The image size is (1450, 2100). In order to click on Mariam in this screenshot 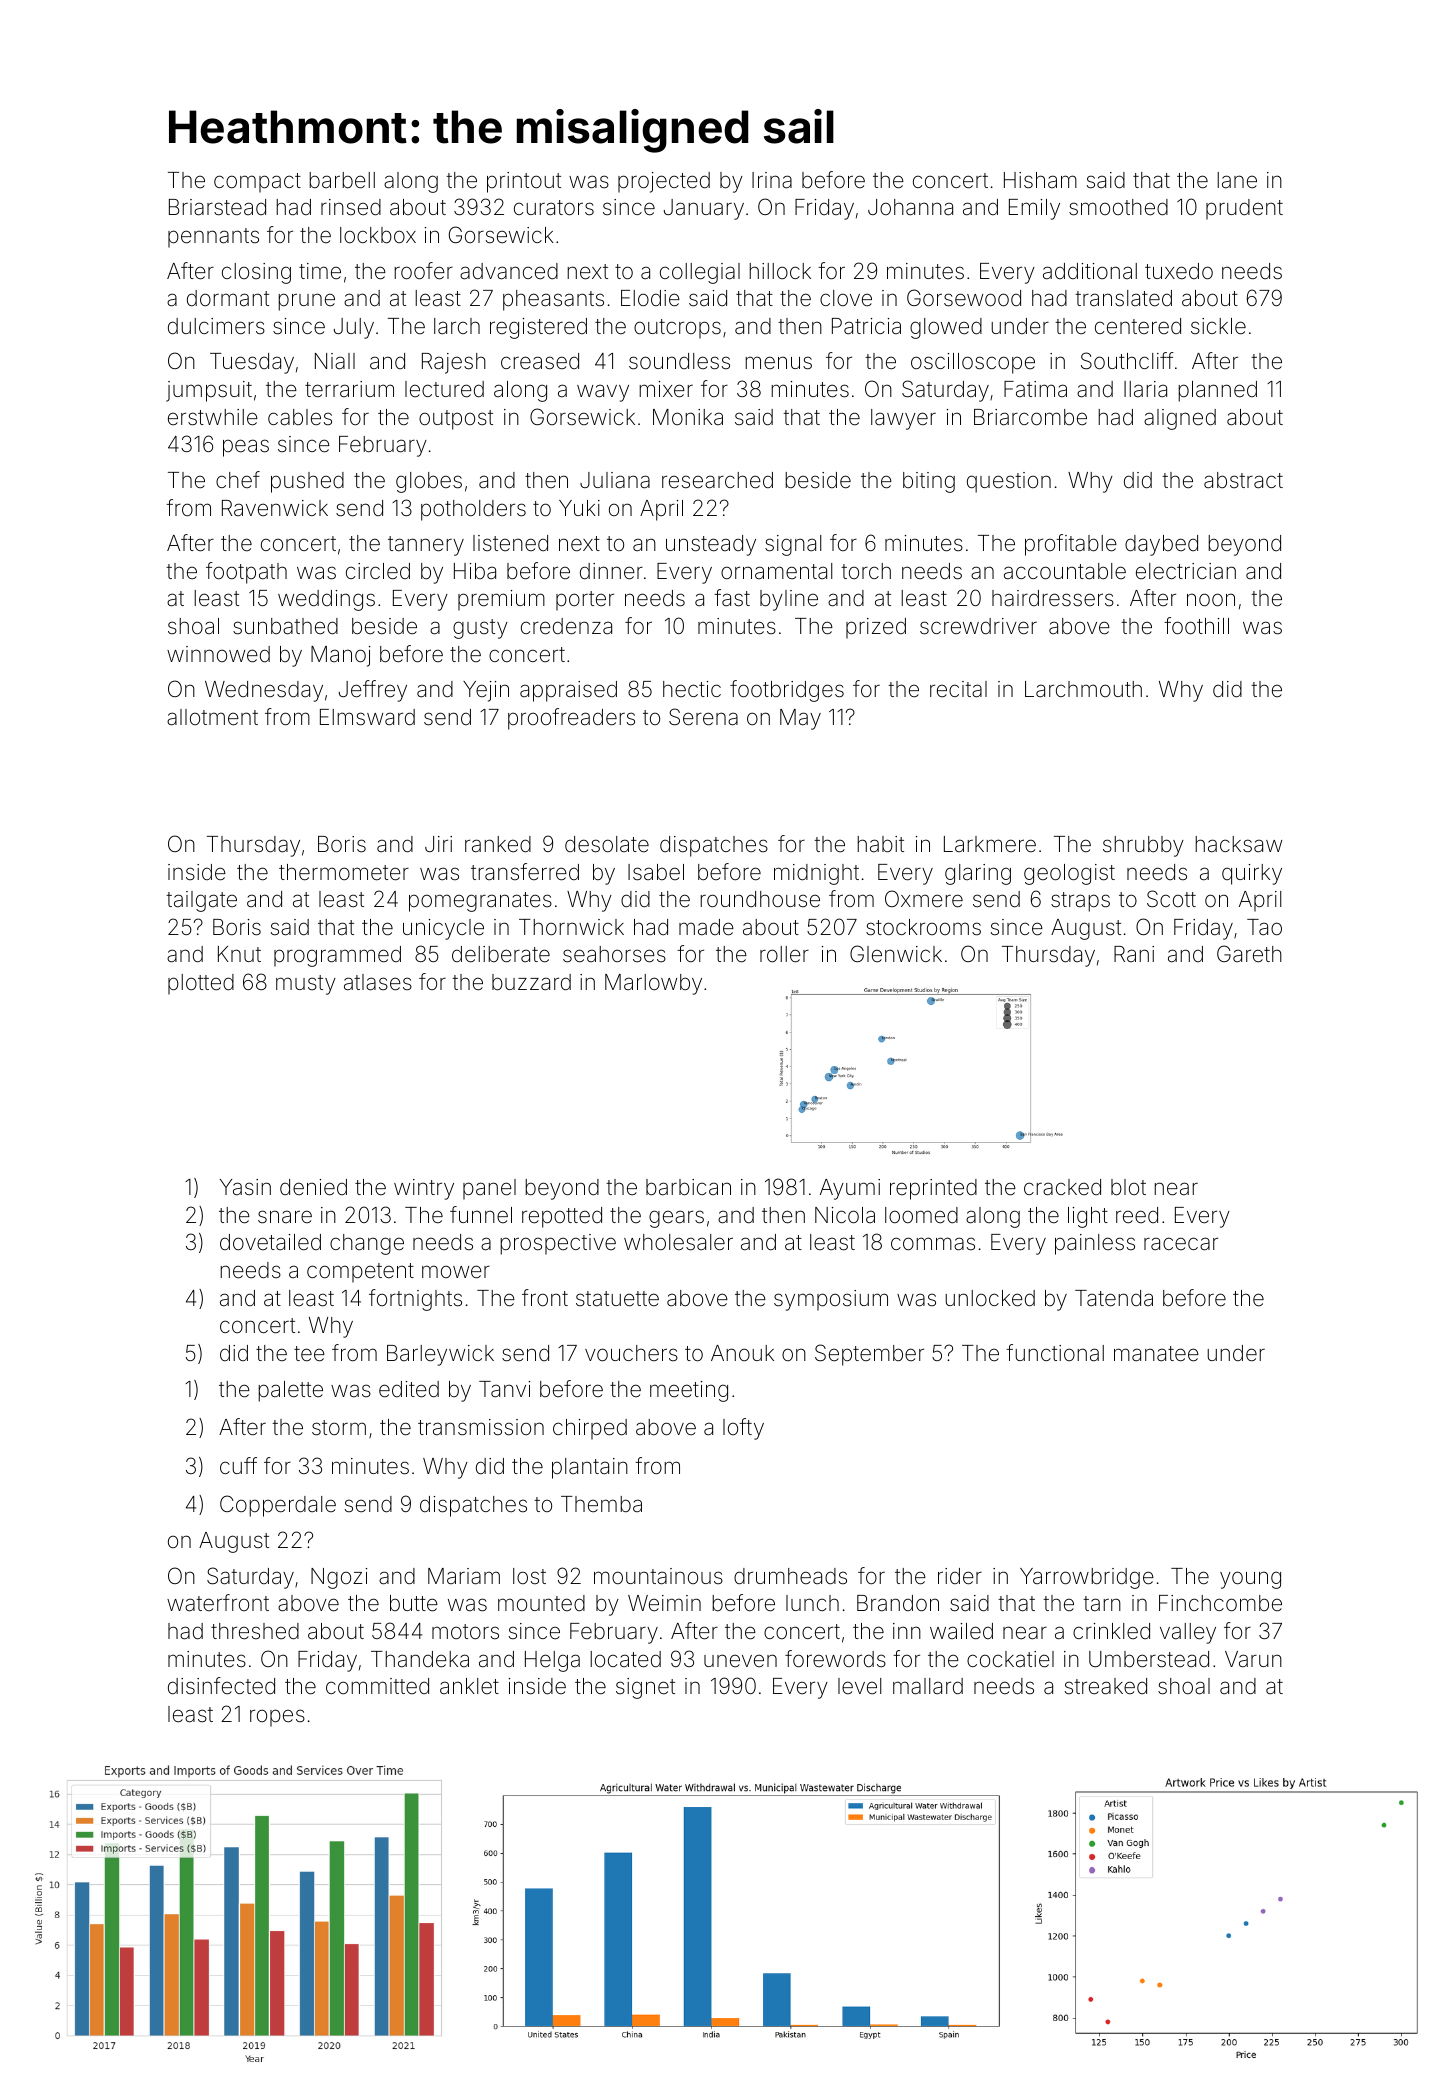, I will do `click(464, 1576)`.
